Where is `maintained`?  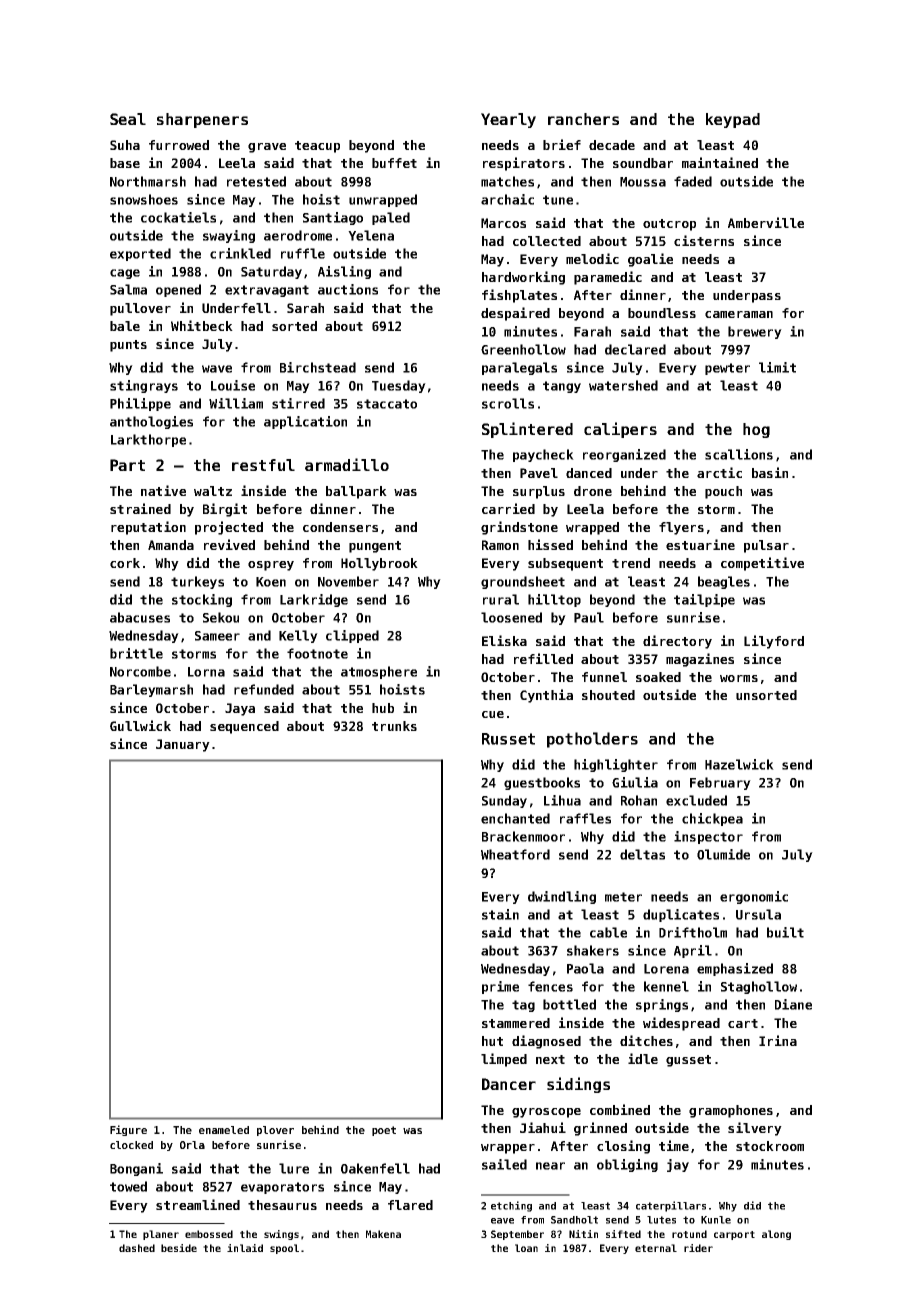
maintained is located at coordinates (720, 162).
